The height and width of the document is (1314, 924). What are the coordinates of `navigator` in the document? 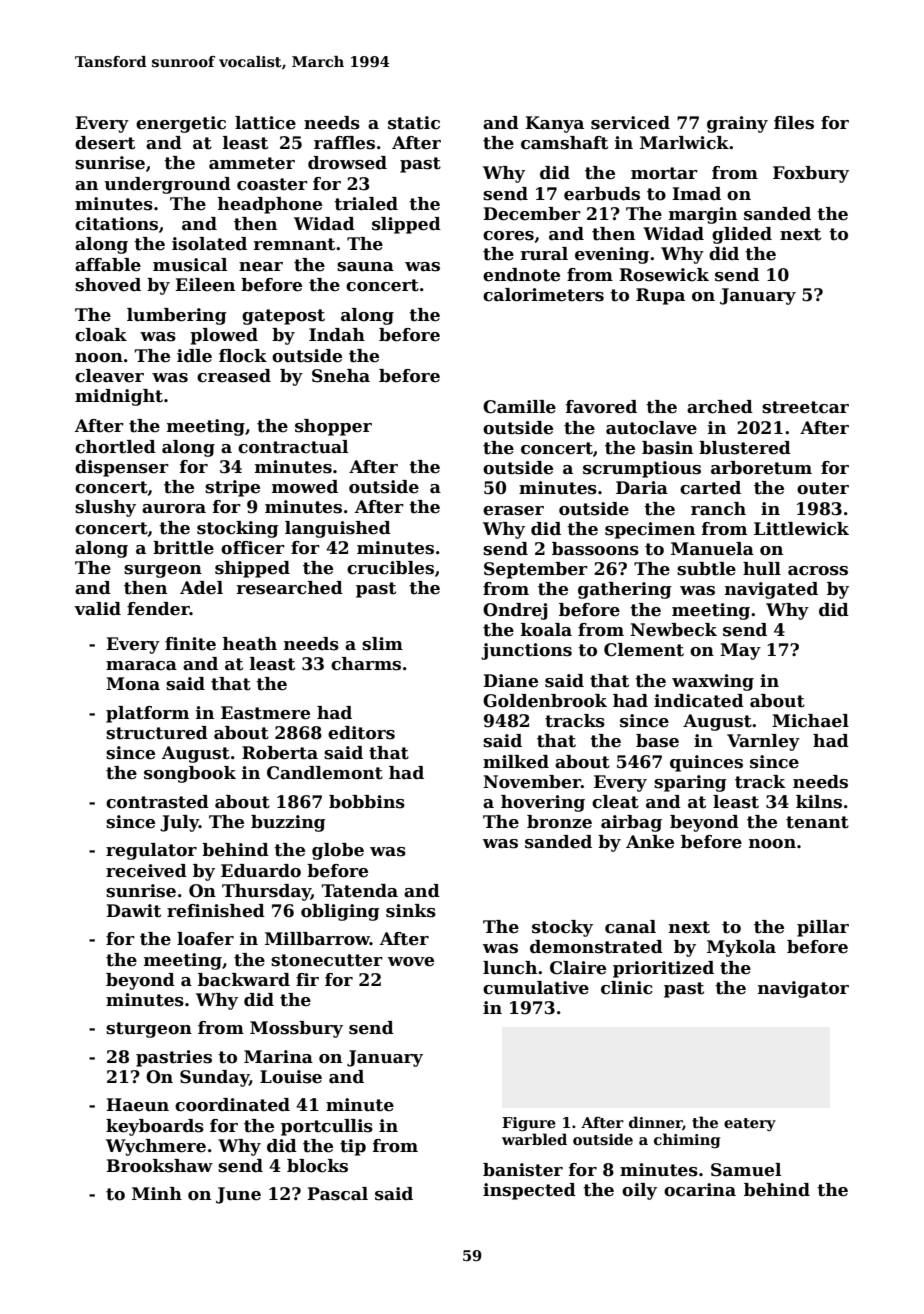 It's located at (803, 989).
